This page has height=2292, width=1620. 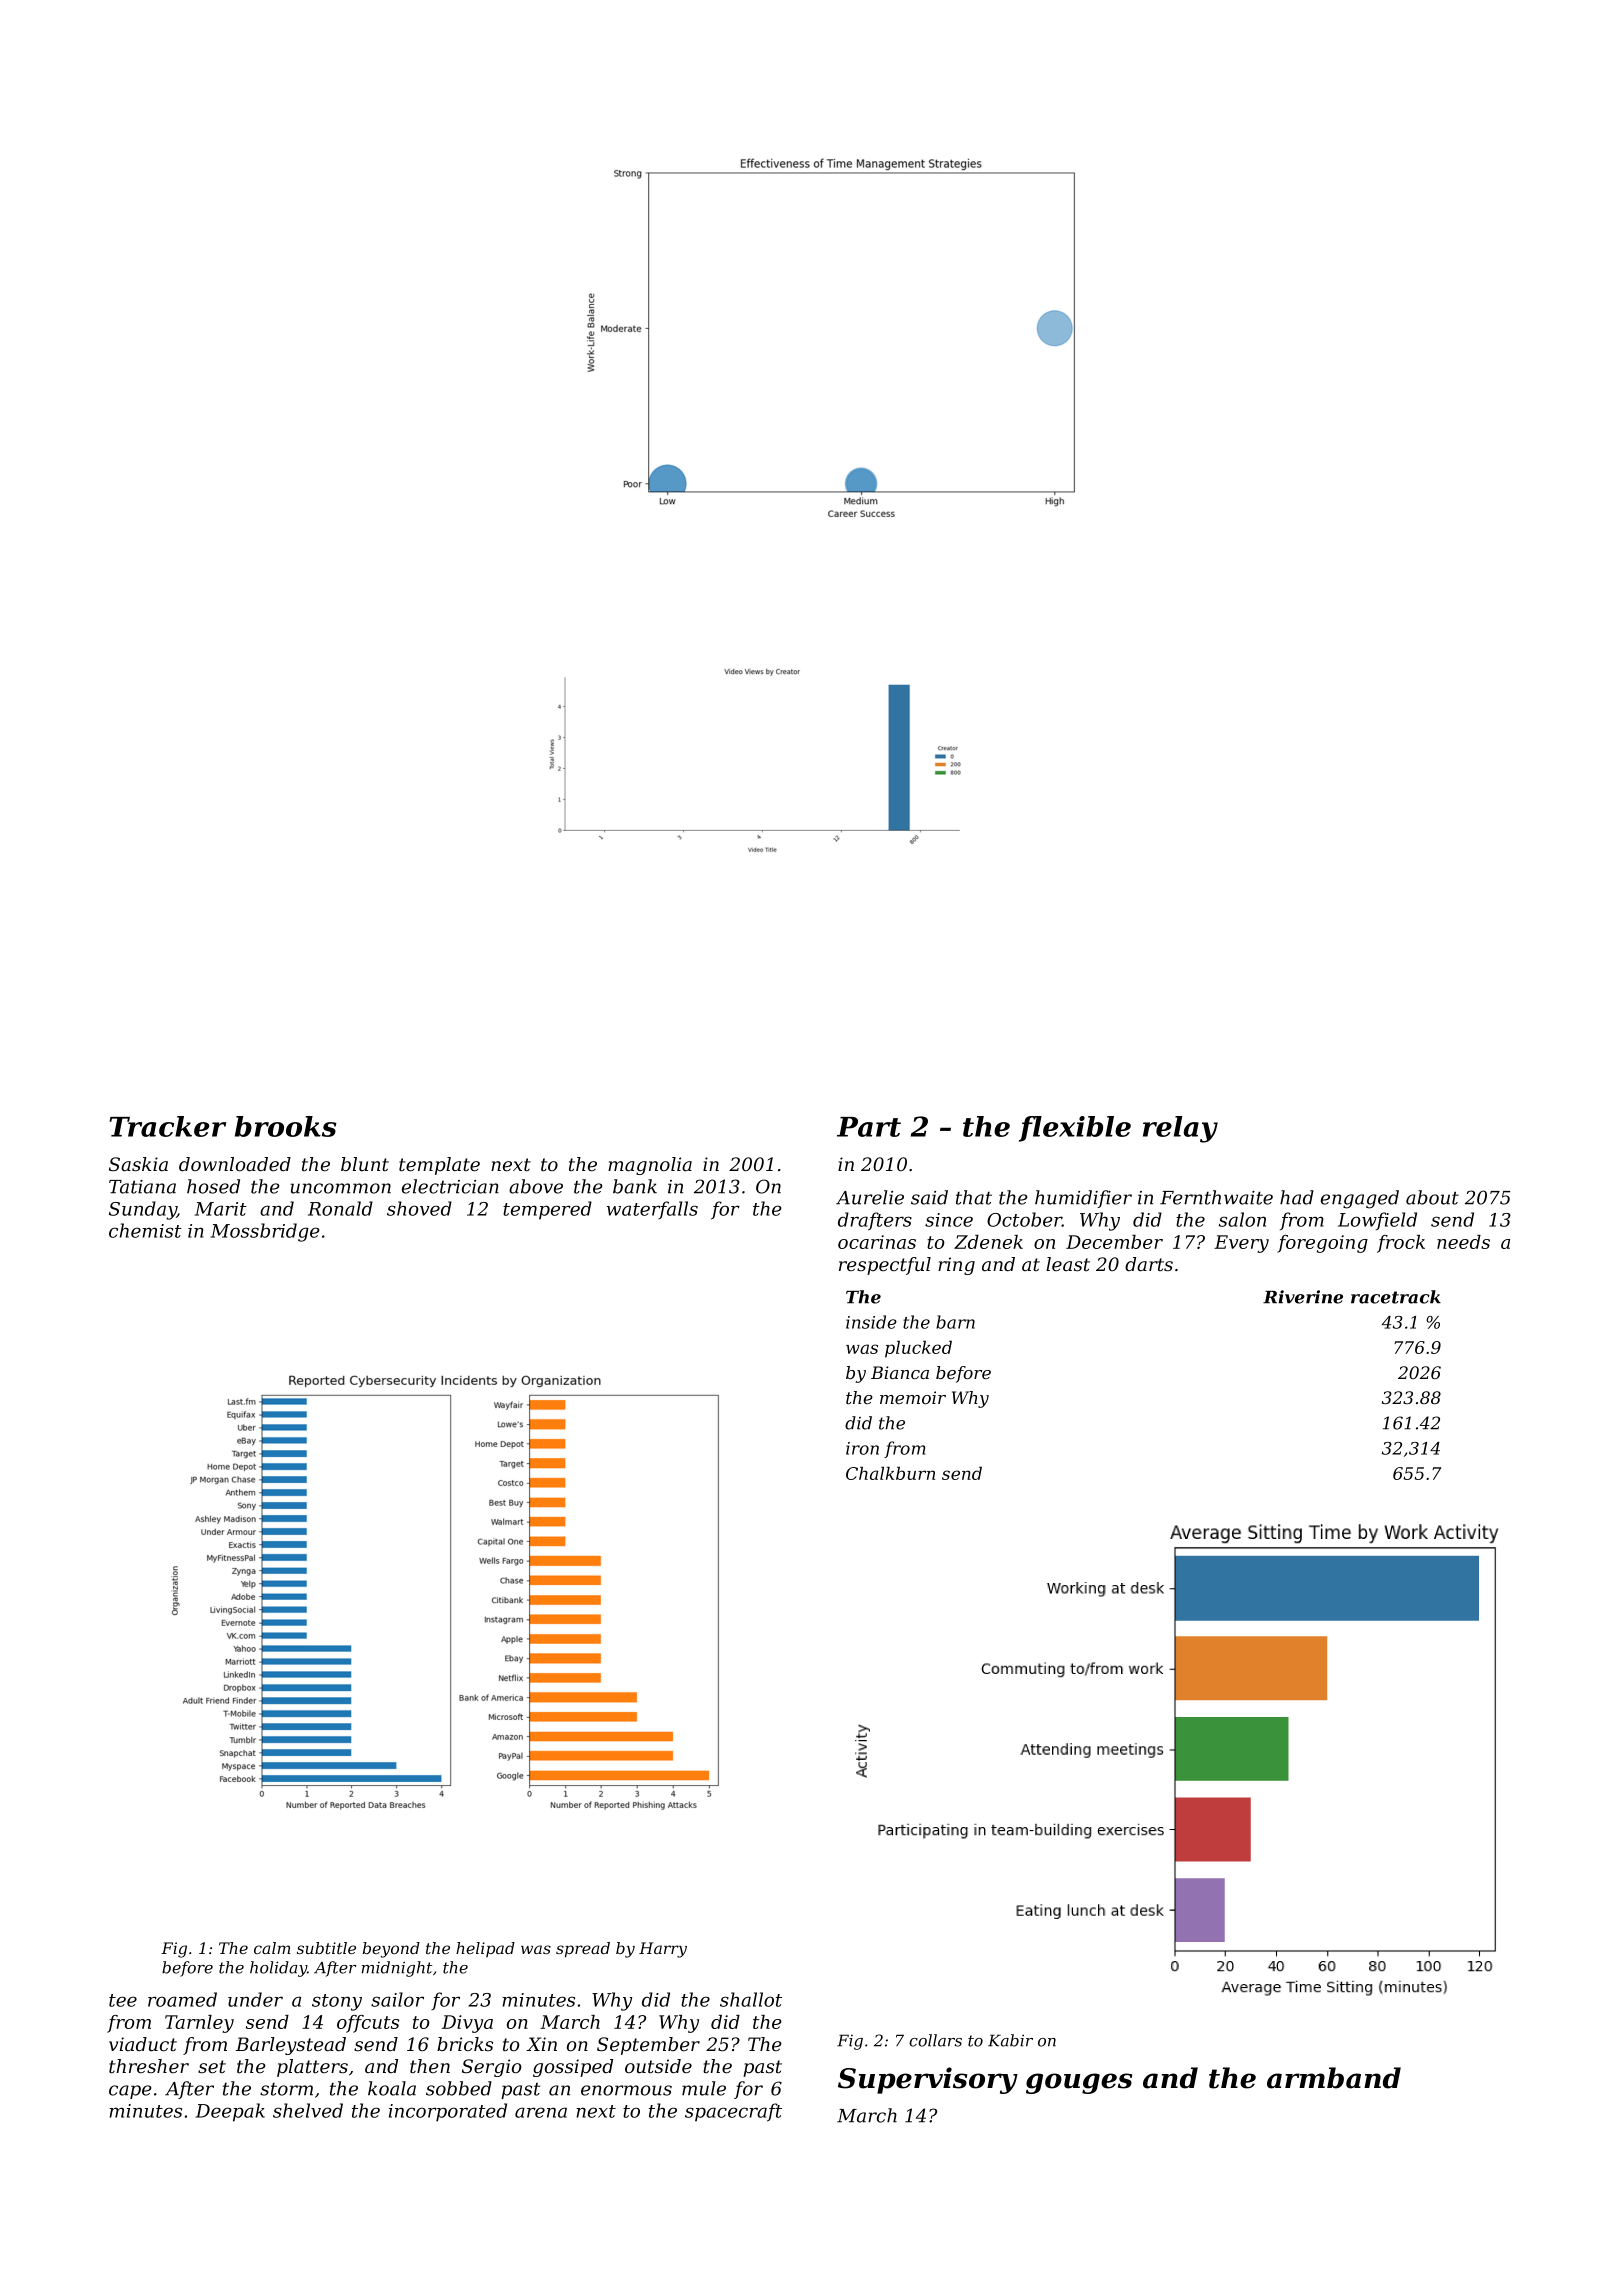 I want to click on iron, so click(x=862, y=1448).
